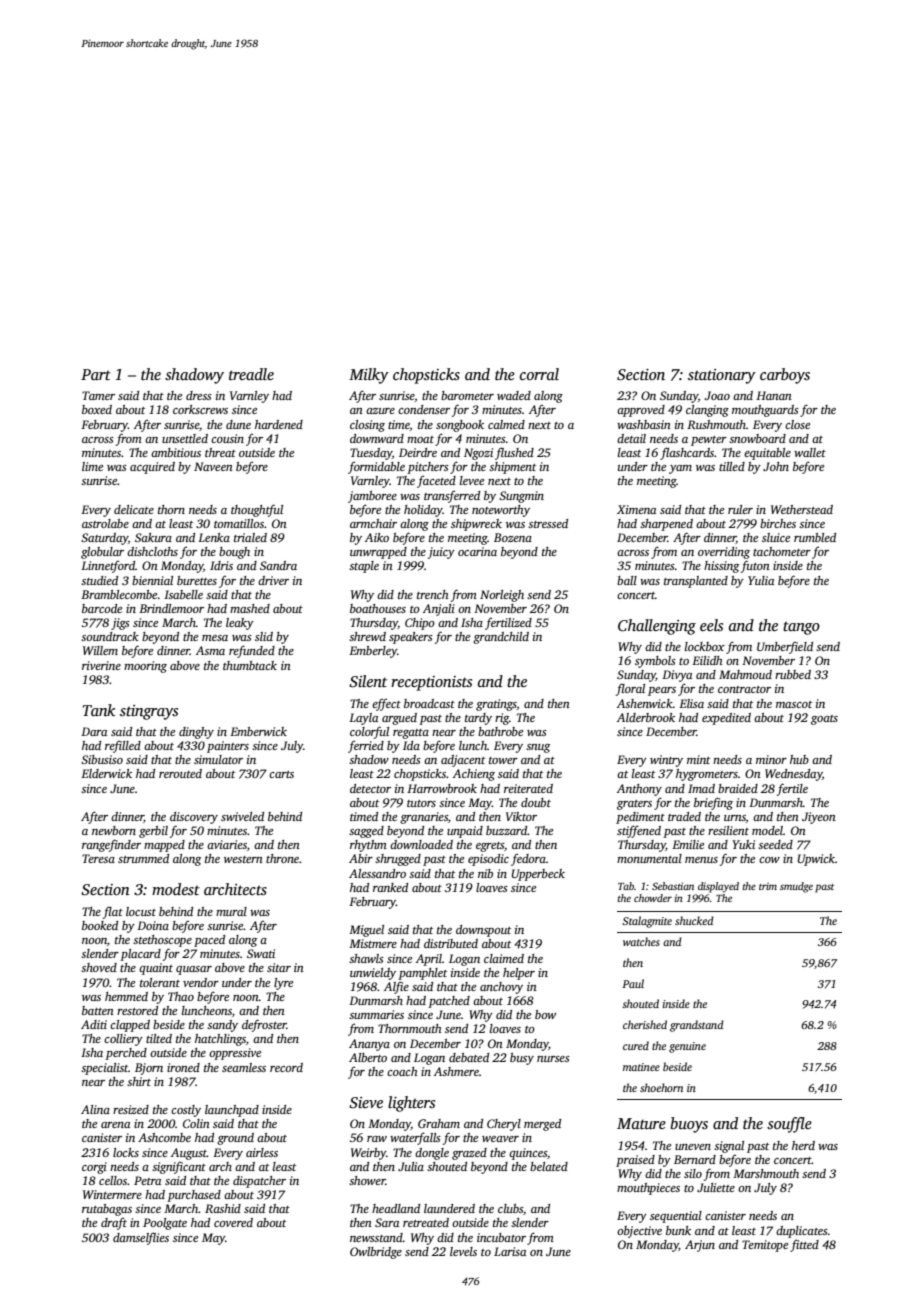 The width and height of the page is (924, 1308). Describe the element at coordinates (776, 466) in the page. I see `John` at that location.
